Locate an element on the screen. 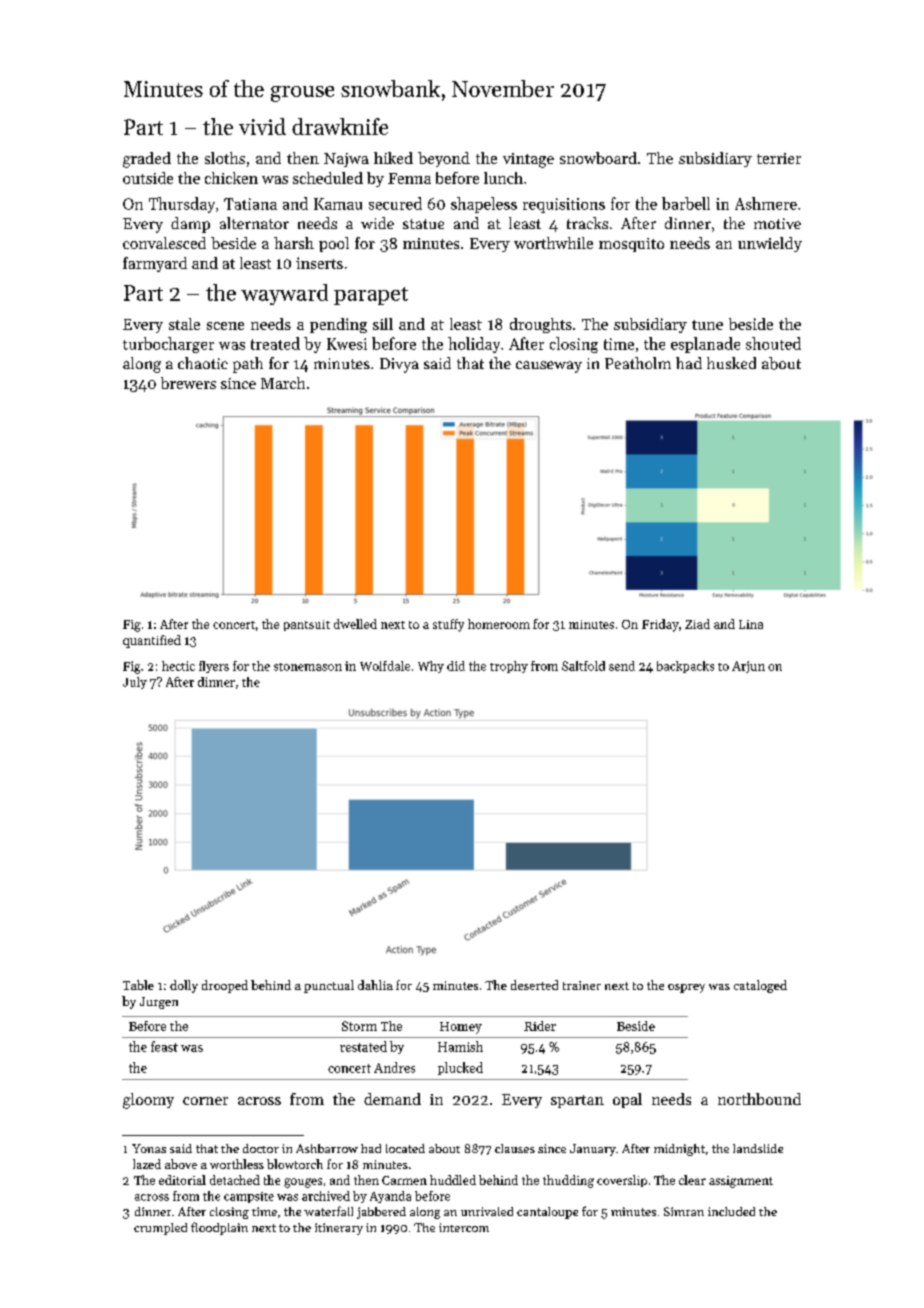 The image size is (924, 1308). cantaloupe is located at coordinates (547, 1213).
